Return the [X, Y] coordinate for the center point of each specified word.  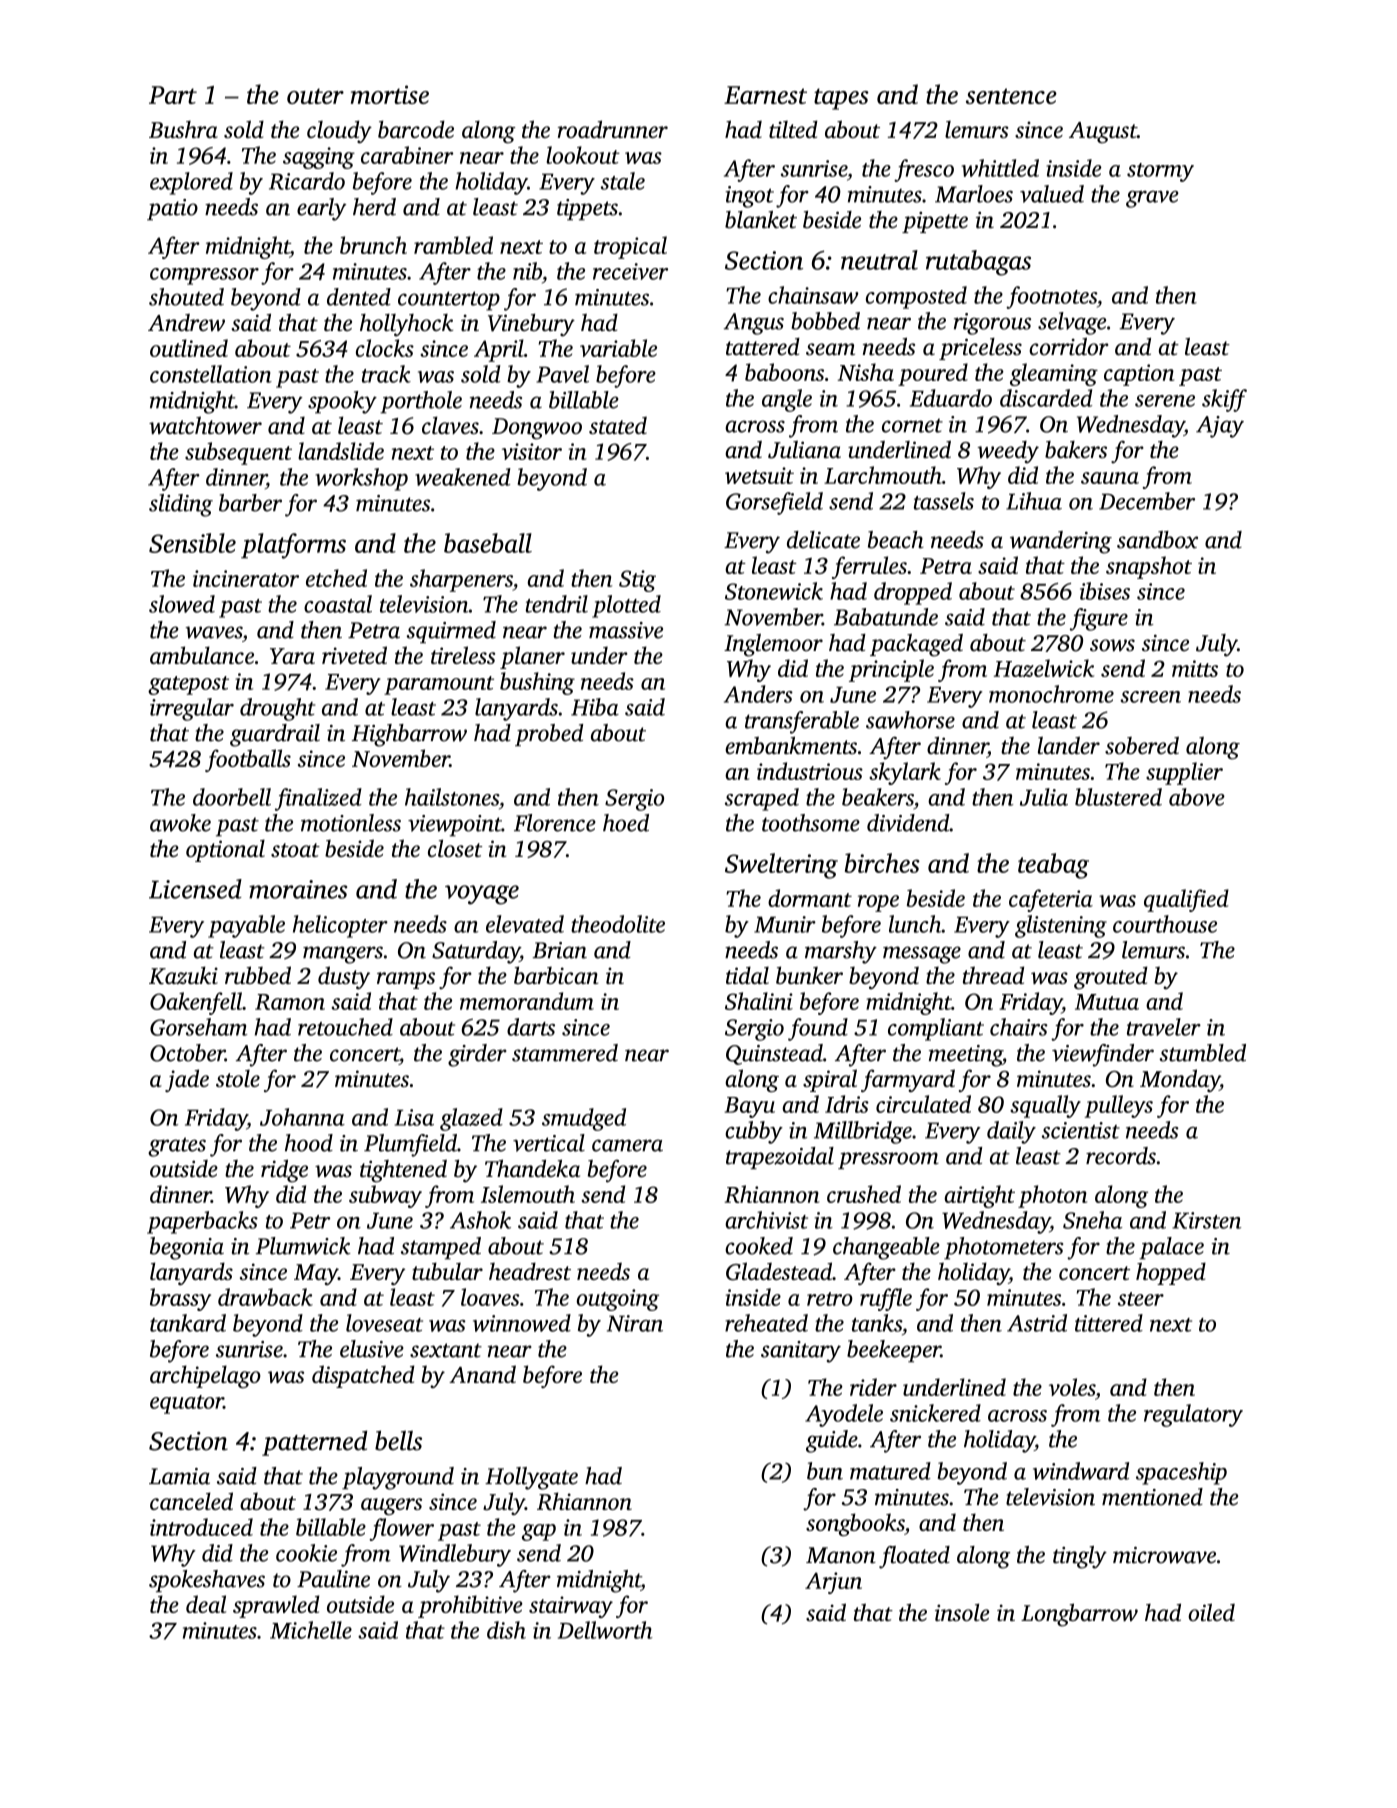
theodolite [618, 924]
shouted [186, 297]
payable [246, 926]
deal [206, 1604]
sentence [1011, 96]
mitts [1195, 668]
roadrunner [613, 129]
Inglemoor [773, 645]
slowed [182, 604]
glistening [1061, 926]
